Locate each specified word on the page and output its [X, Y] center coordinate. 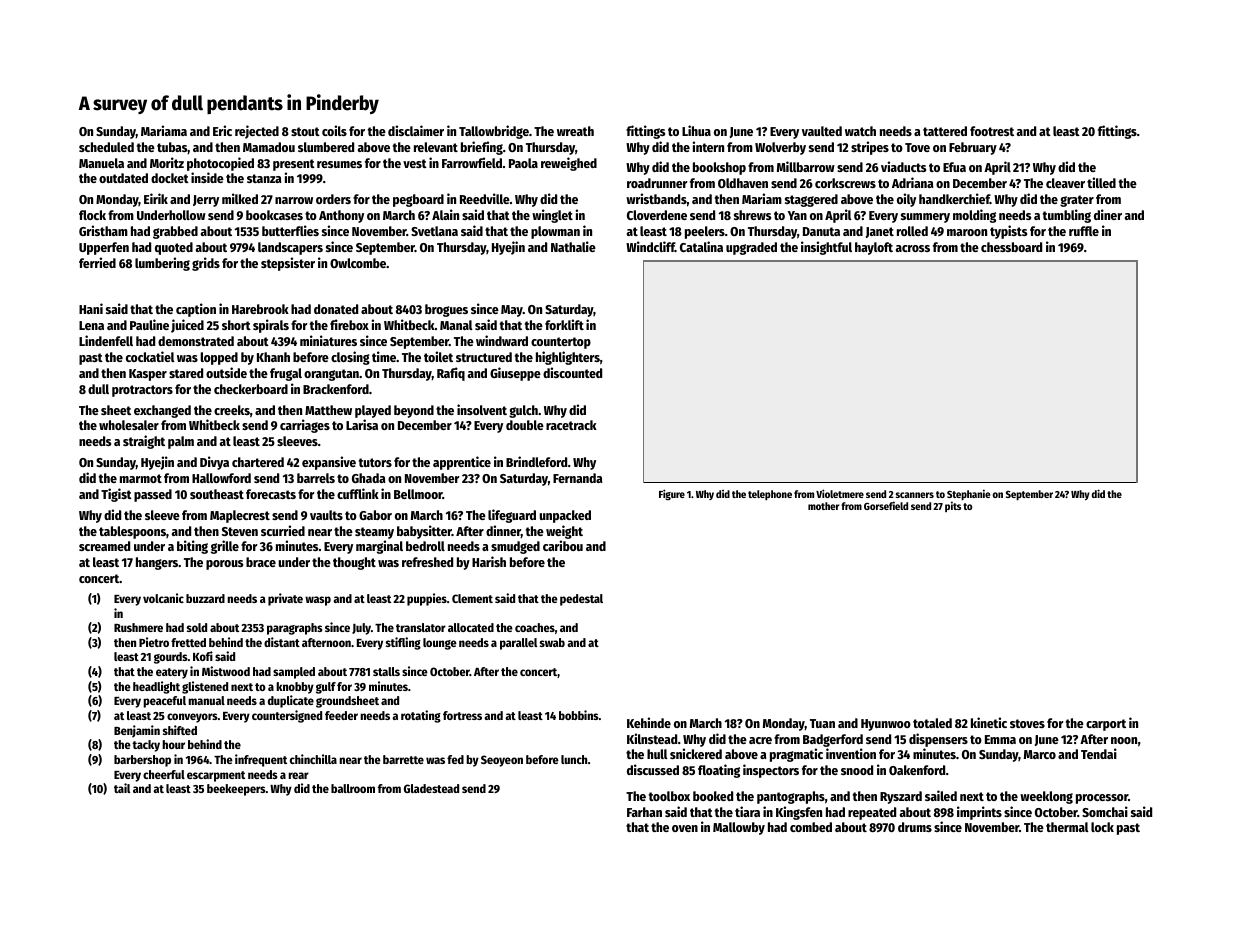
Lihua [696, 130]
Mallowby [739, 828]
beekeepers [236, 790]
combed [811, 827]
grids [206, 264]
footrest [992, 131]
